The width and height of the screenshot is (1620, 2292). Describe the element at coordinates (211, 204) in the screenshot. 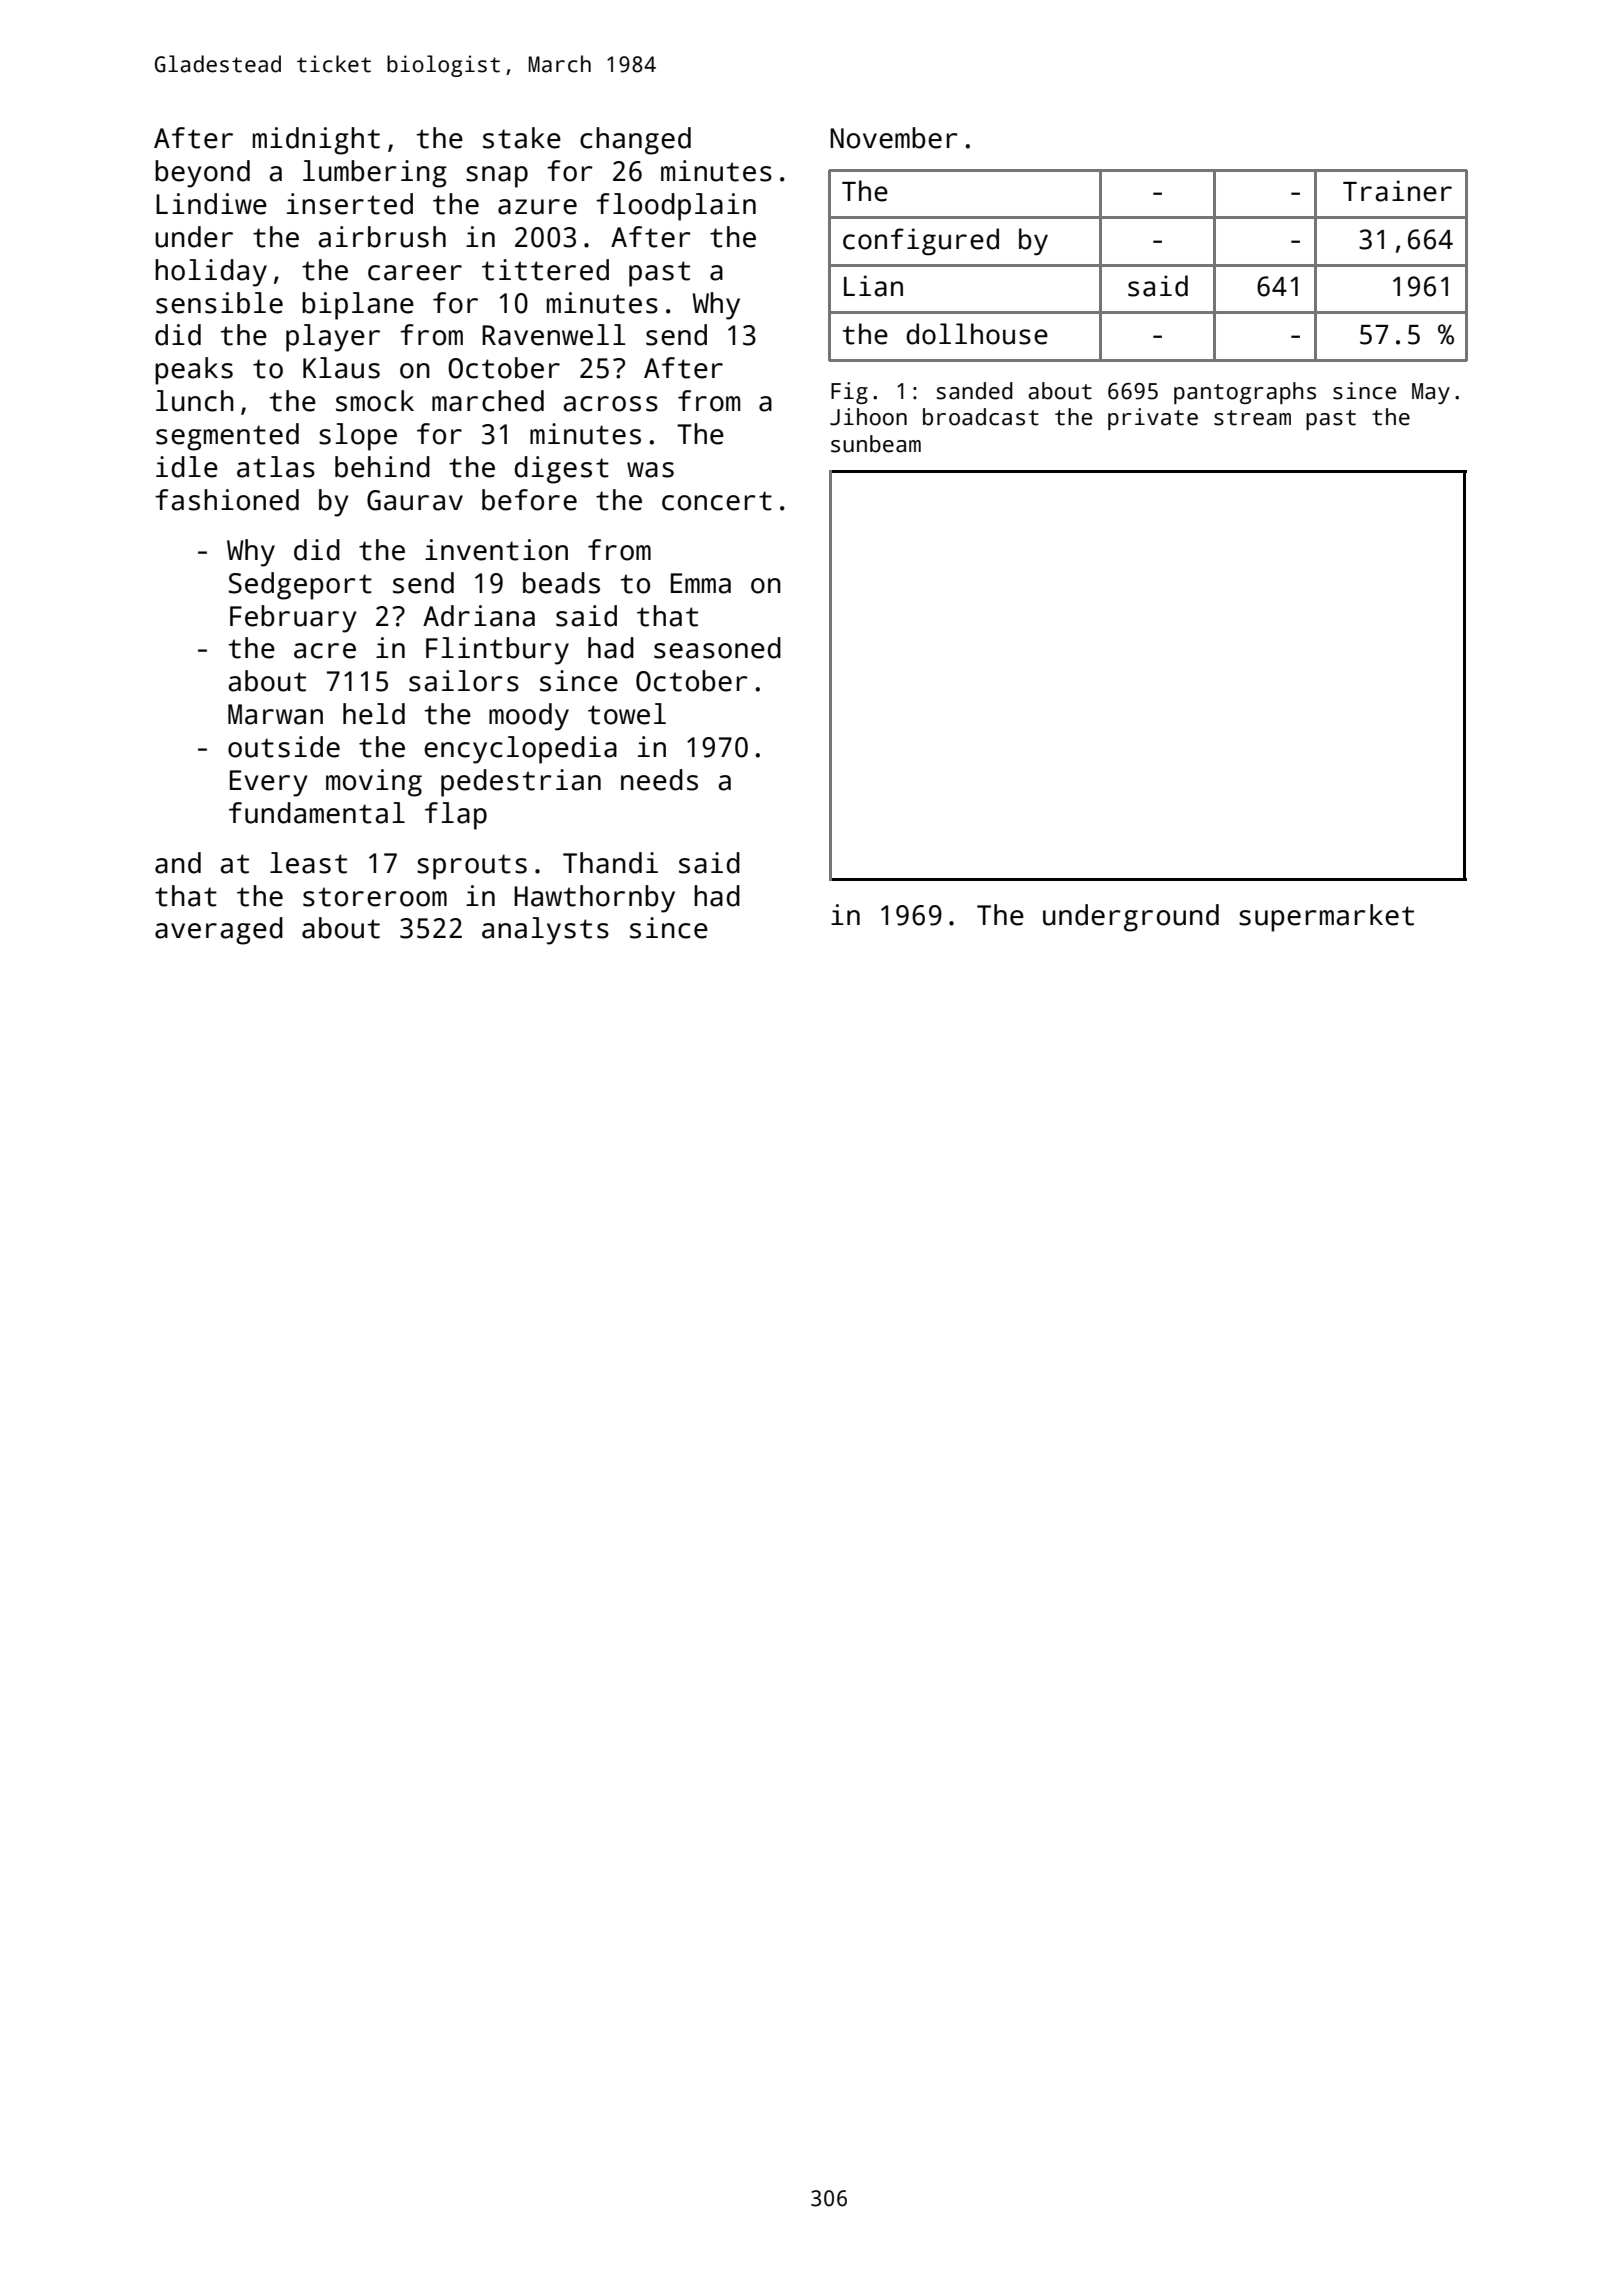

I see `Lindiwe` at that location.
